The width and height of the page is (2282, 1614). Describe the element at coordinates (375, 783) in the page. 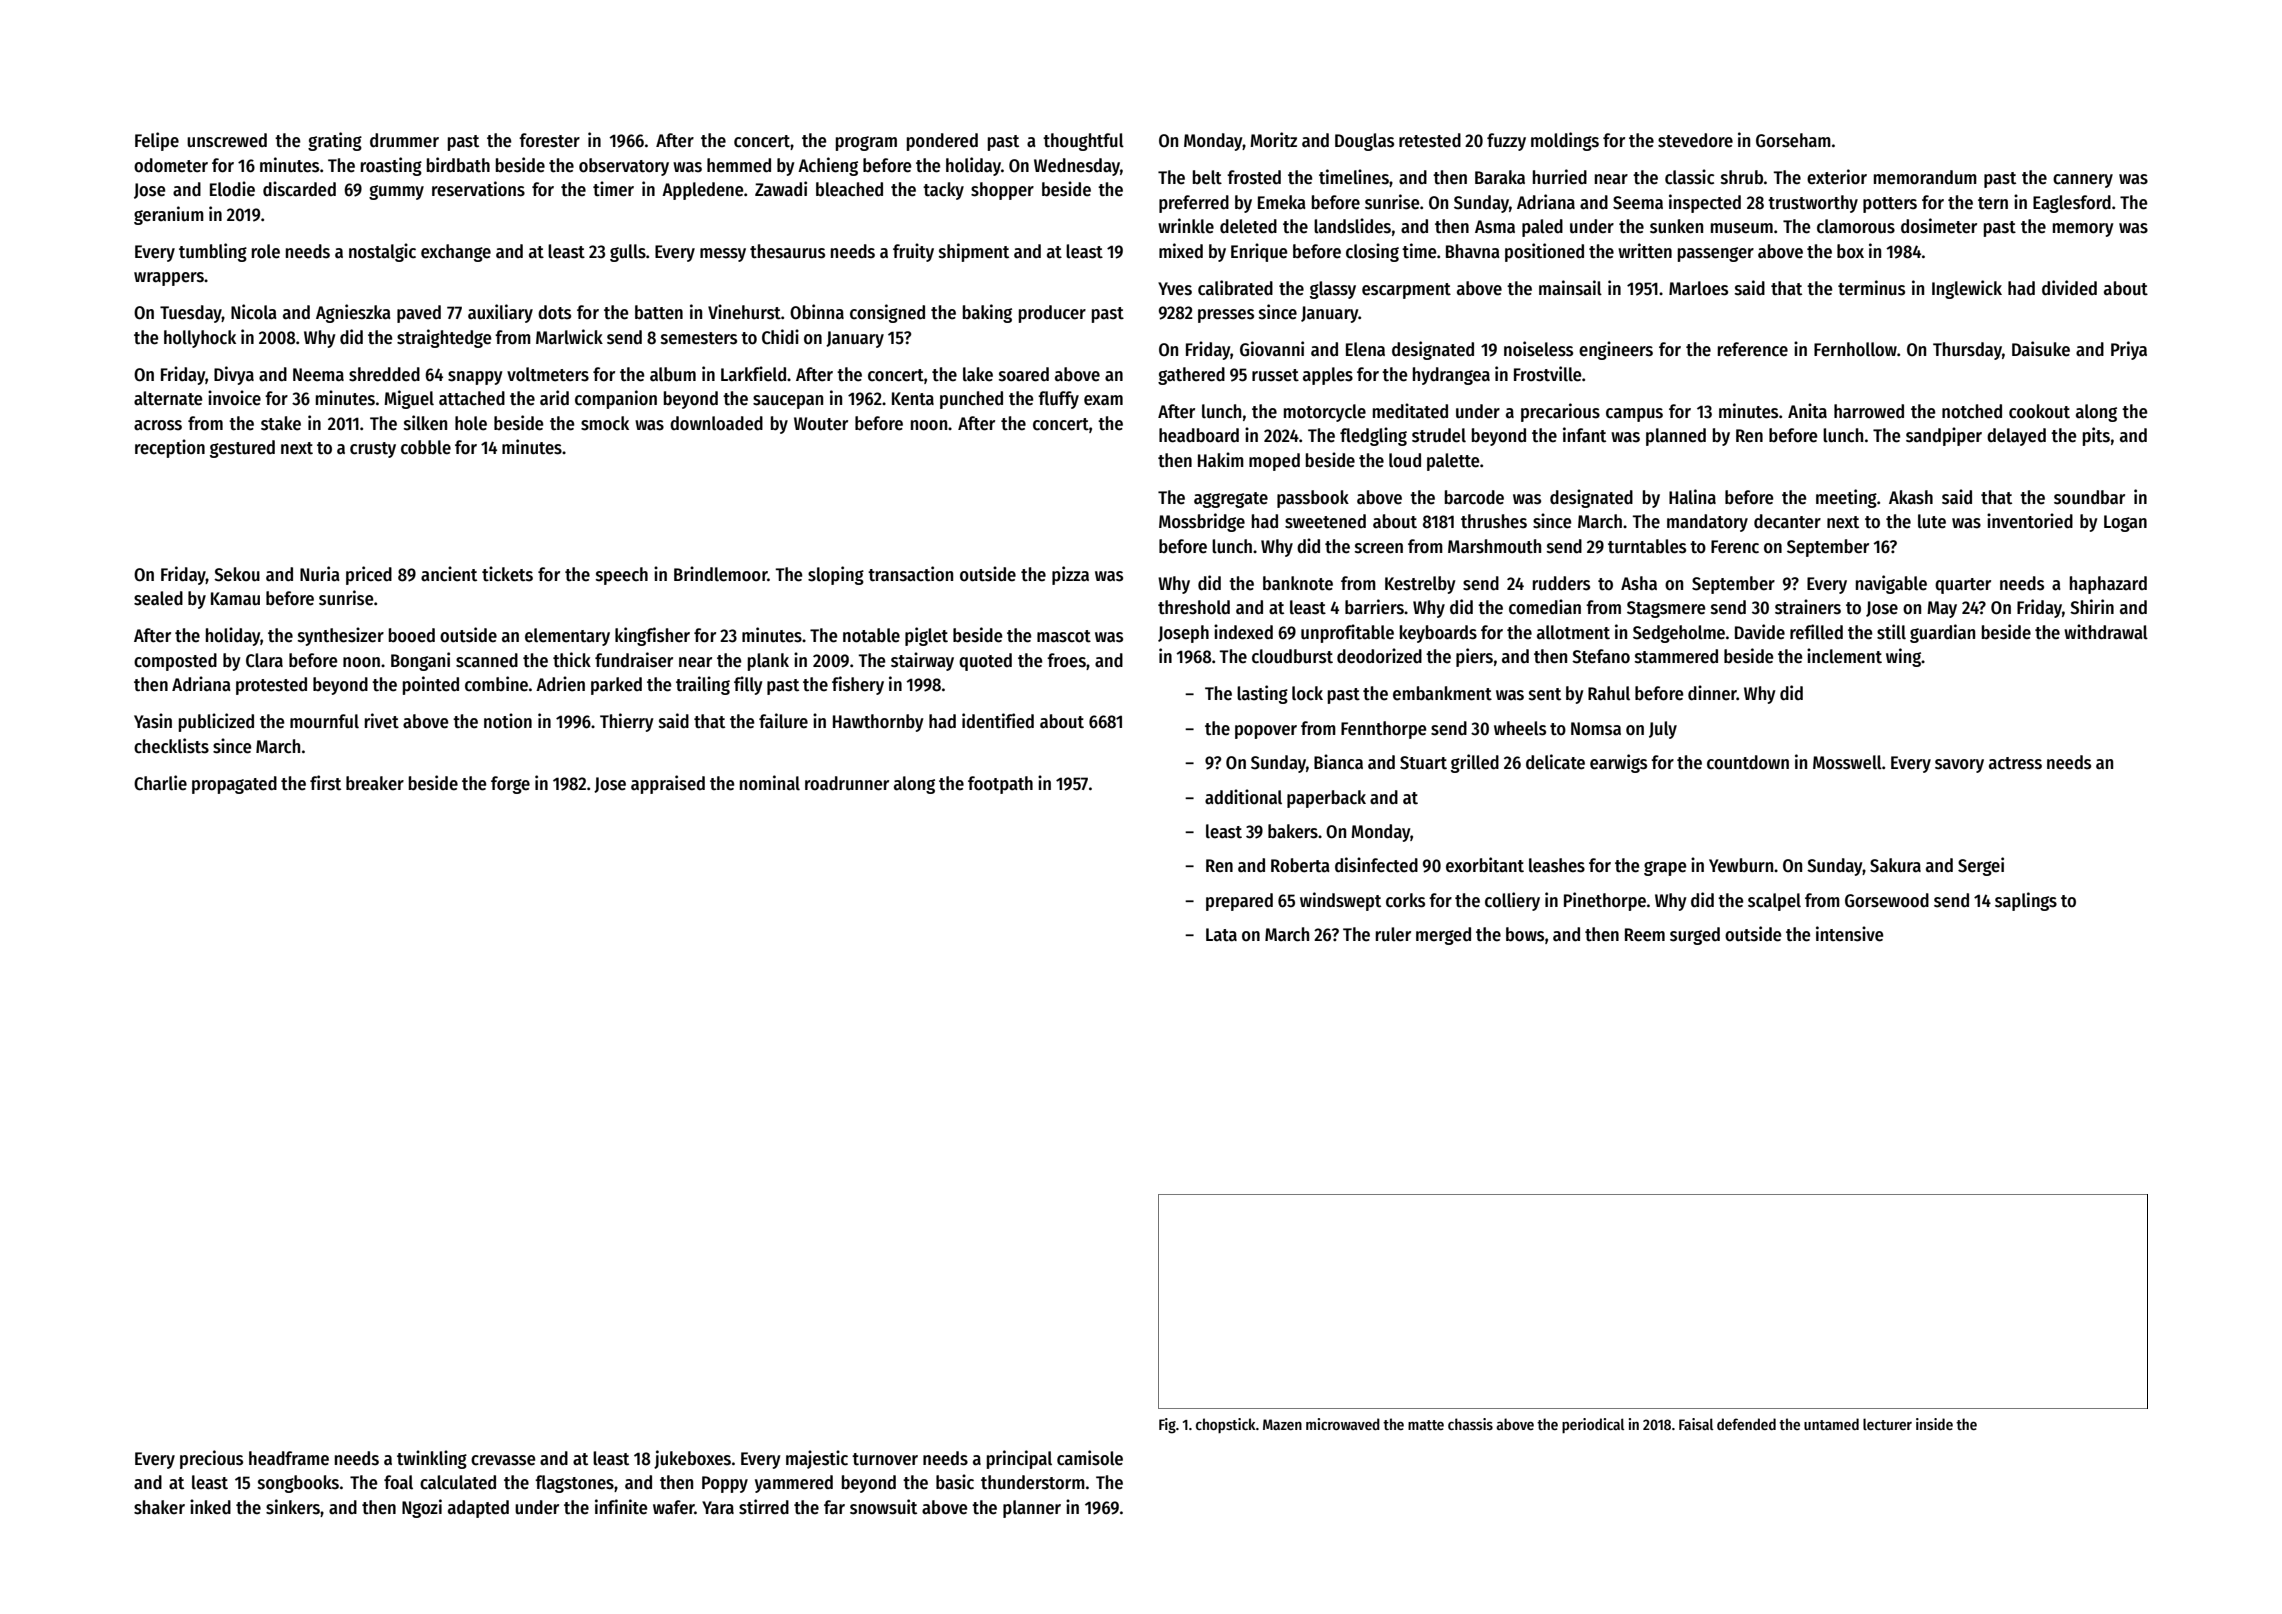

I see `breaker` at that location.
